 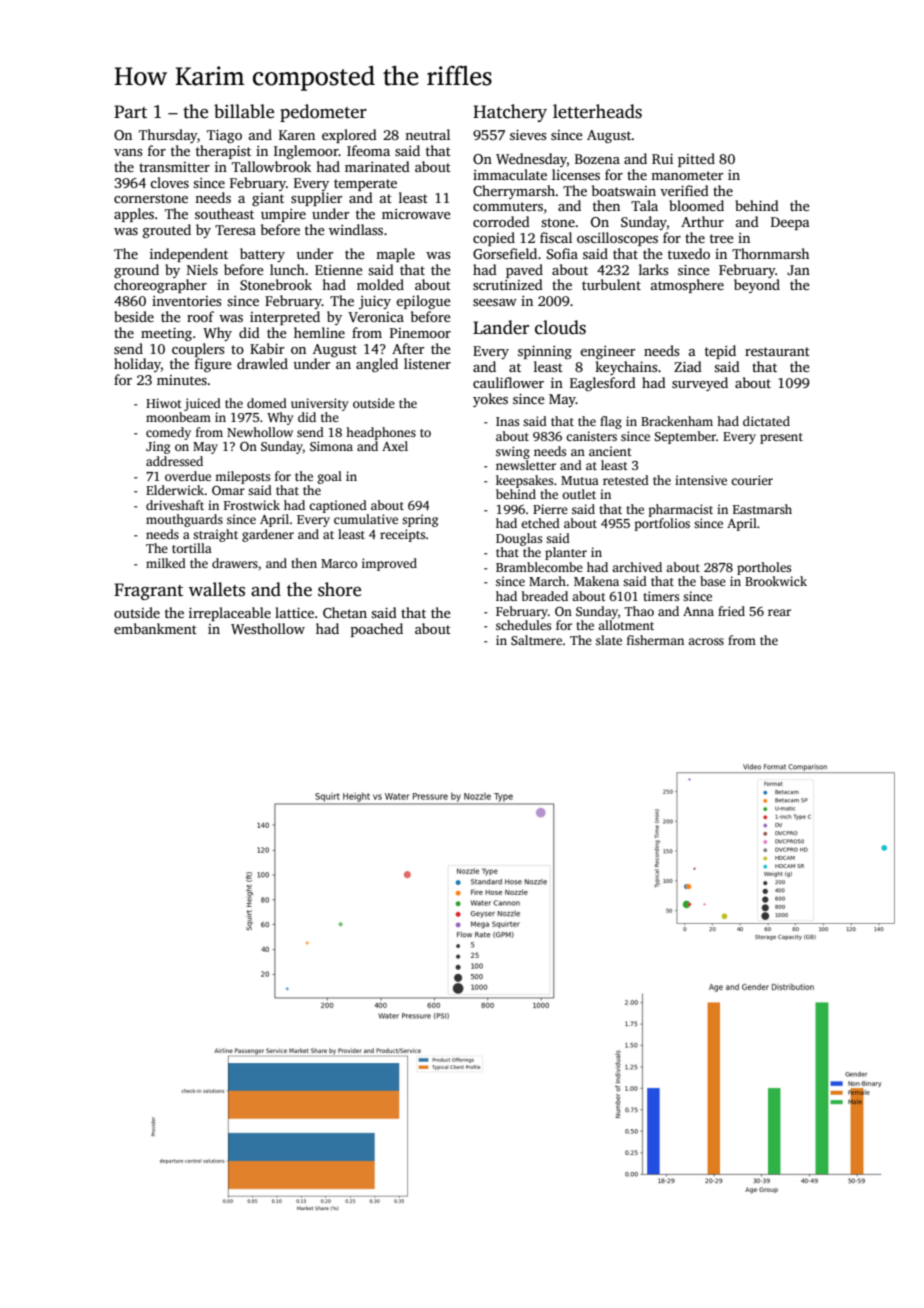 What do you see at coordinates (597, 111) in the screenshot?
I see `letterheads` at bounding box center [597, 111].
